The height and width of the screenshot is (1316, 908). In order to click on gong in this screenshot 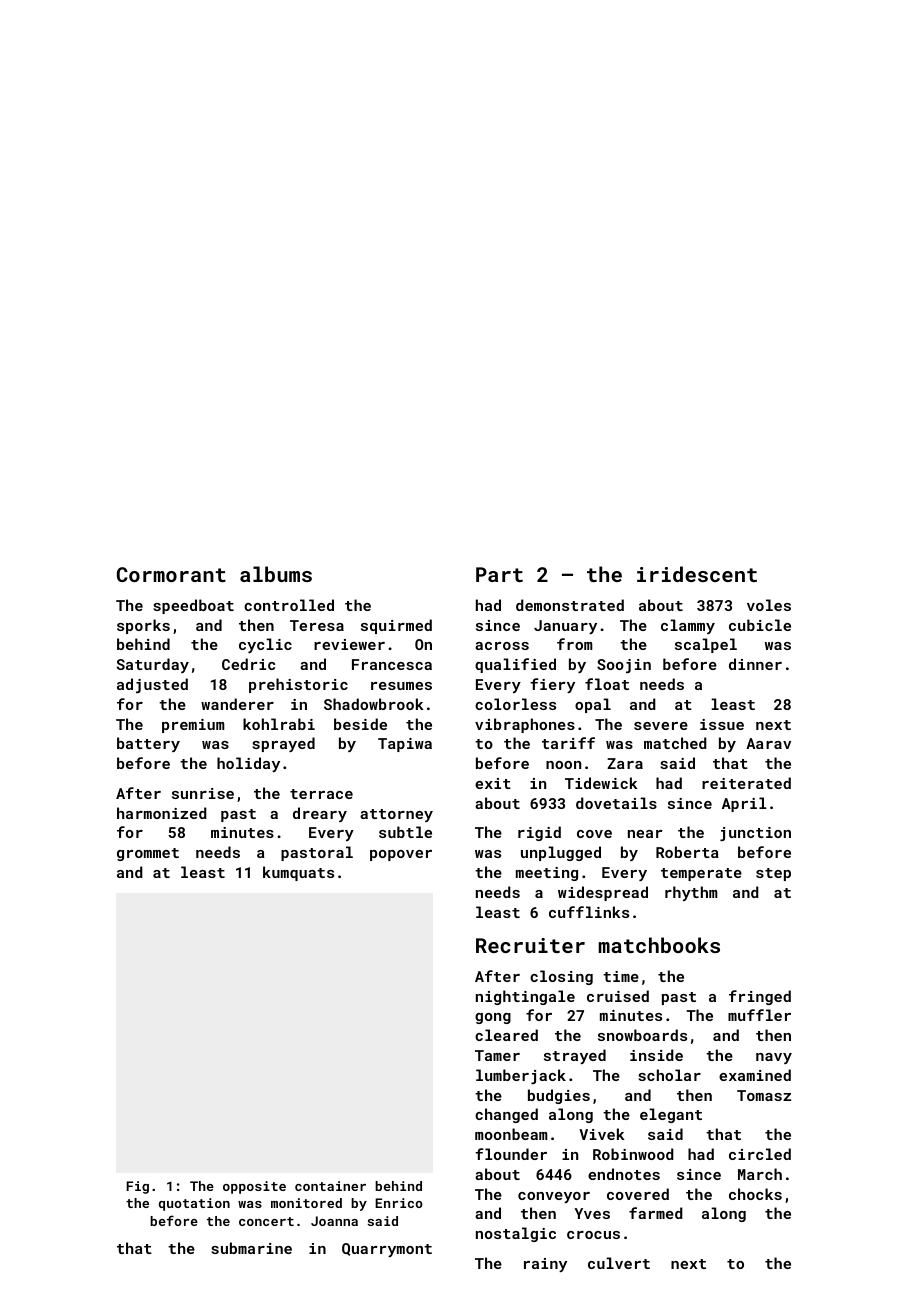, I will do `click(493, 1018)`.
